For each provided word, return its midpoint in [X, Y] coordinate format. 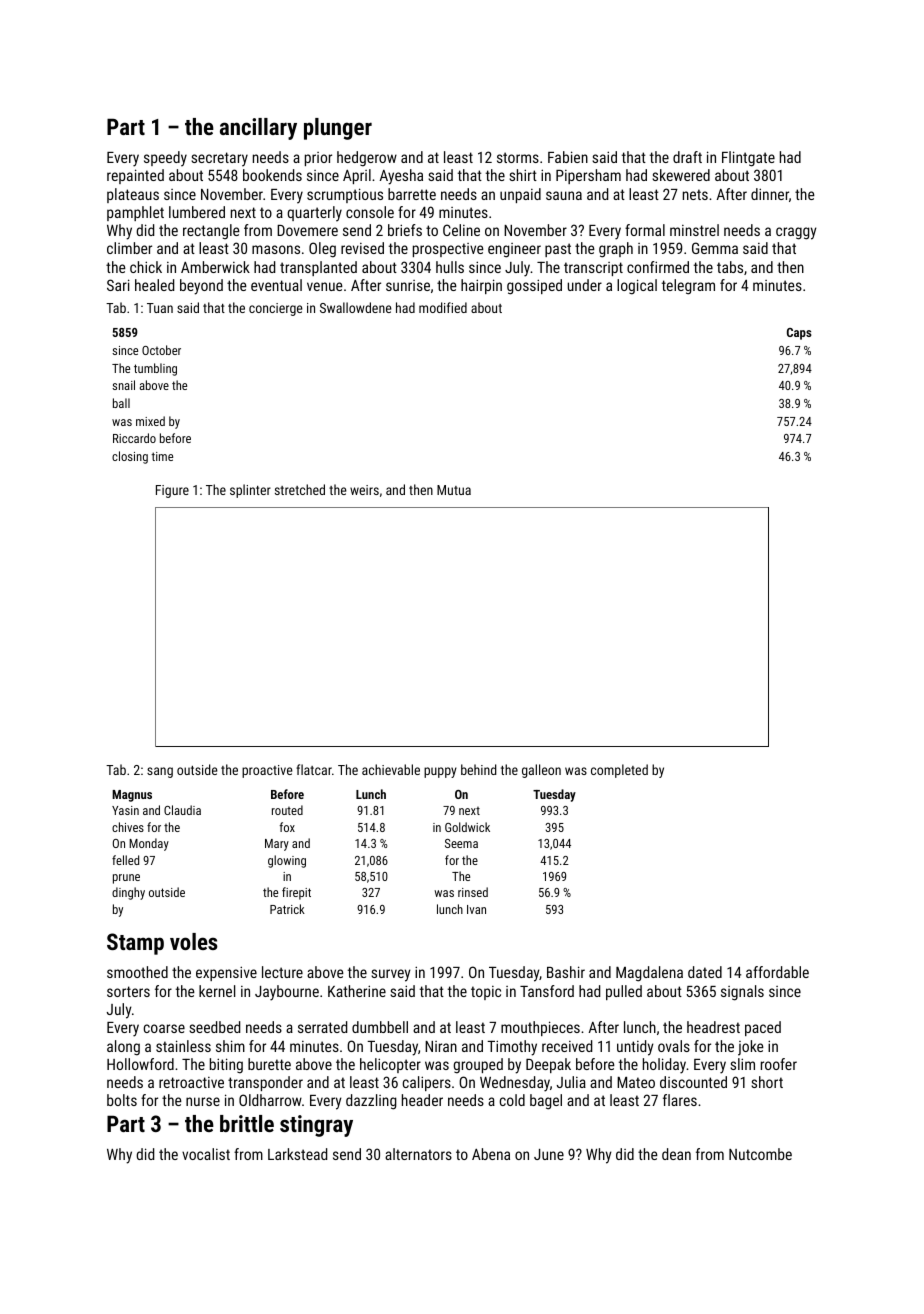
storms [518, 157]
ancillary [258, 129]
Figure [172, 491]
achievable [391, 769]
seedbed [214, 1027]
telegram [688, 287]
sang [160, 772]
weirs [364, 490]
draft [687, 157]
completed [619, 771]
